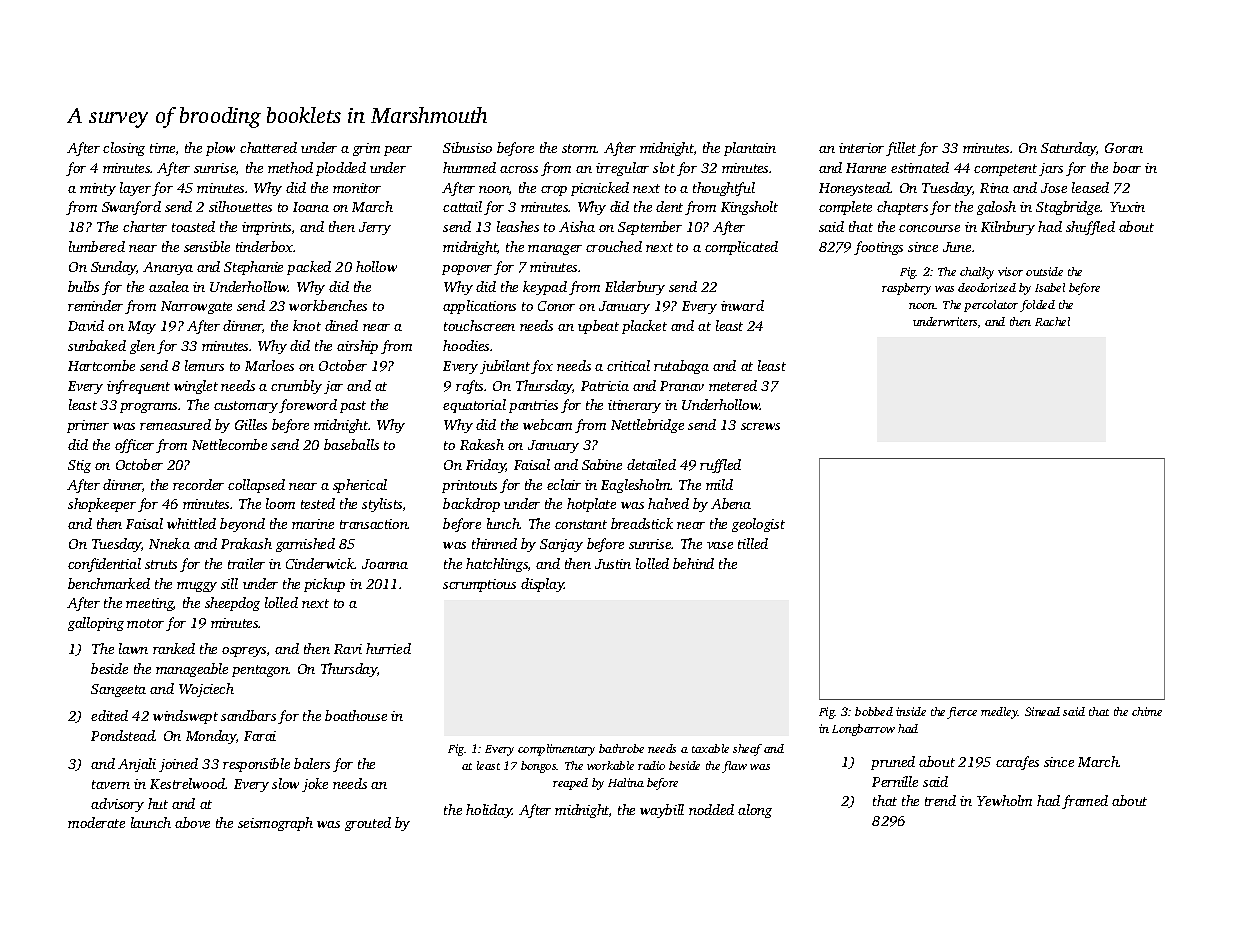 Image resolution: width=1233 pixels, height=952 pixels. Describe the element at coordinates (750, 149) in the screenshot. I see `plantain` at that location.
